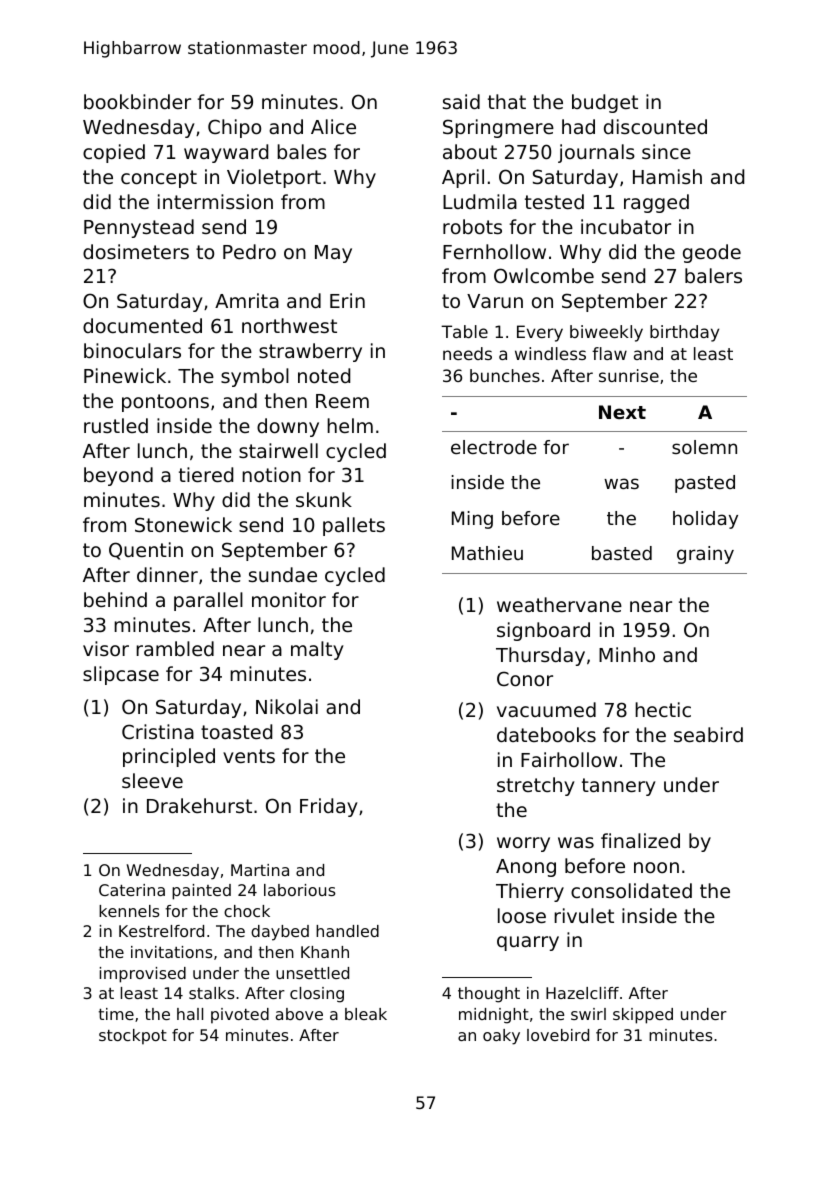 Image resolution: width=830 pixels, height=1177 pixels. I want to click on budget, so click(605, 103).
